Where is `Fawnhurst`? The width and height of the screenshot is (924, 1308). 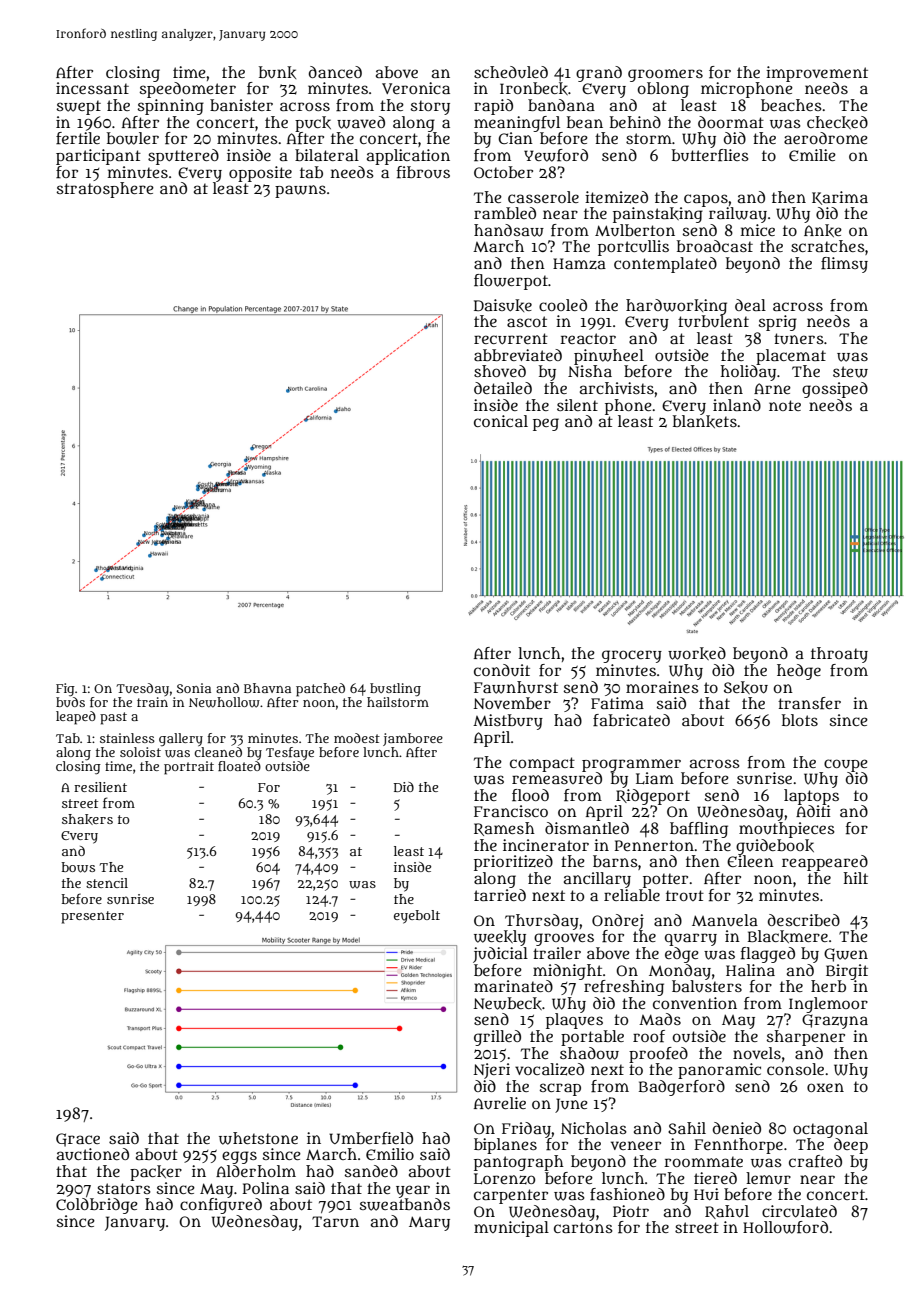 Fawnhurst is located at coordinates (516, 687).
